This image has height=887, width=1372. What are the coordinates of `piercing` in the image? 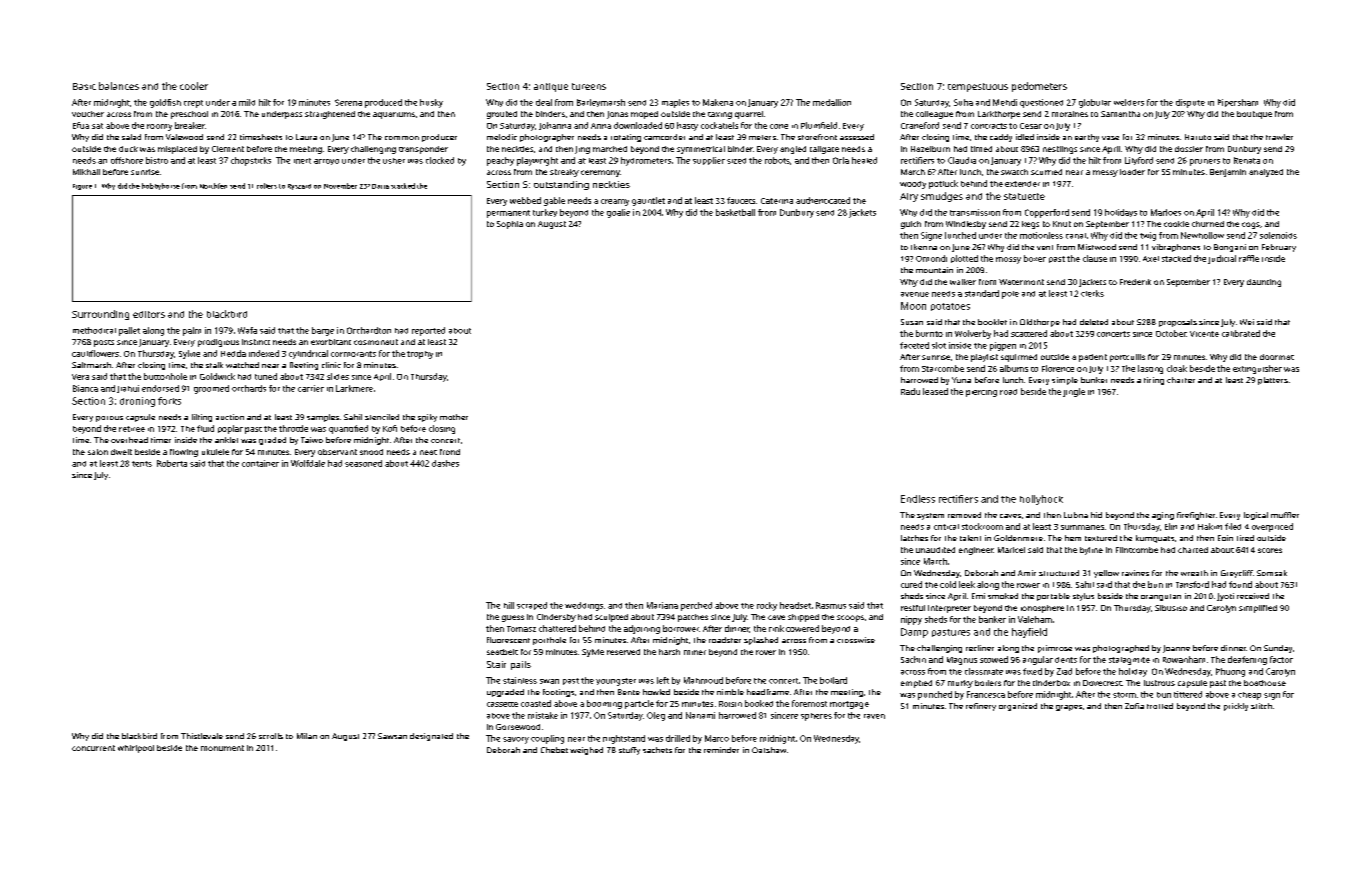 It's located at (981, 393).
